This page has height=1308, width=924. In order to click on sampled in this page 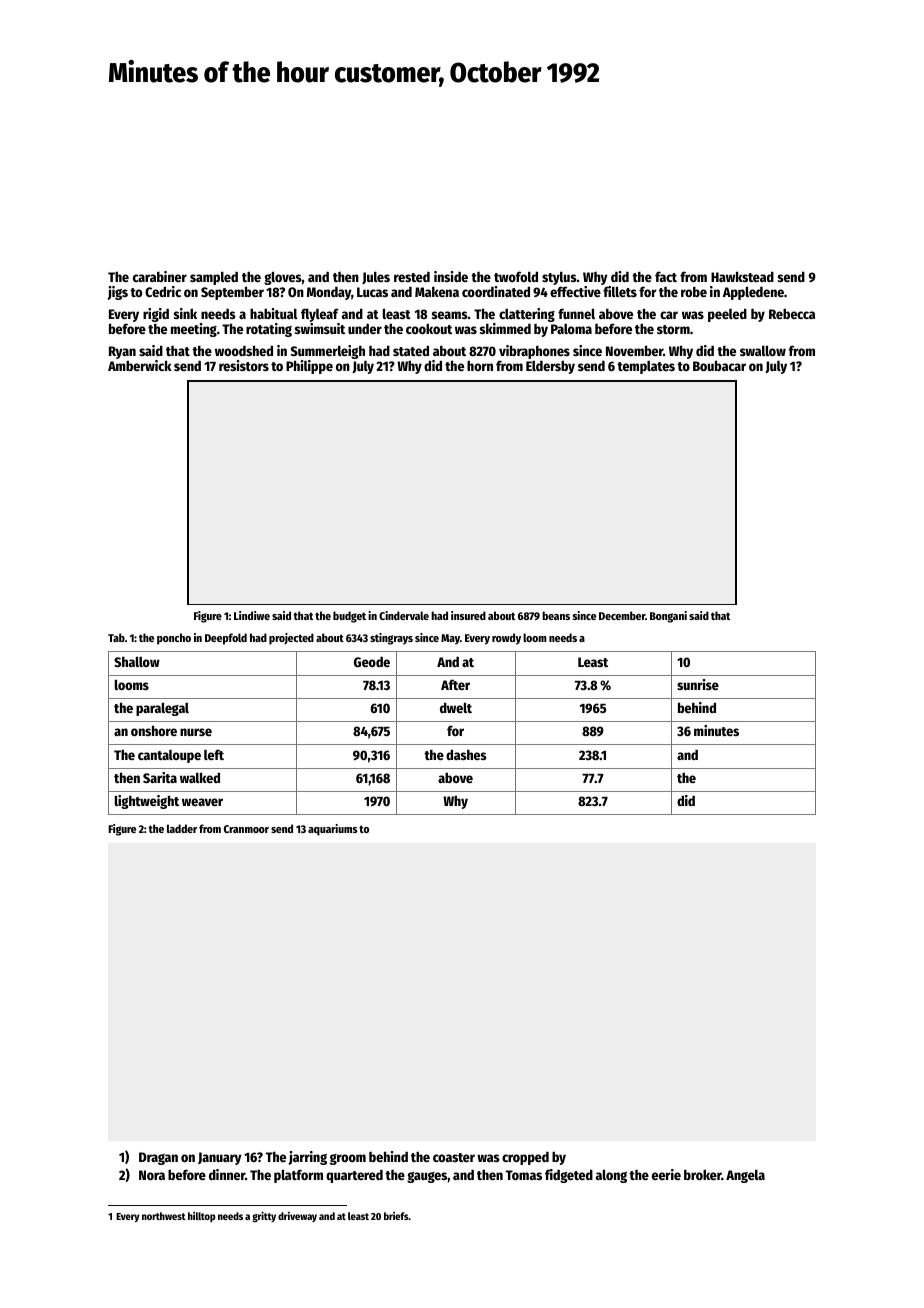, I will do `click(214, 278)`.
